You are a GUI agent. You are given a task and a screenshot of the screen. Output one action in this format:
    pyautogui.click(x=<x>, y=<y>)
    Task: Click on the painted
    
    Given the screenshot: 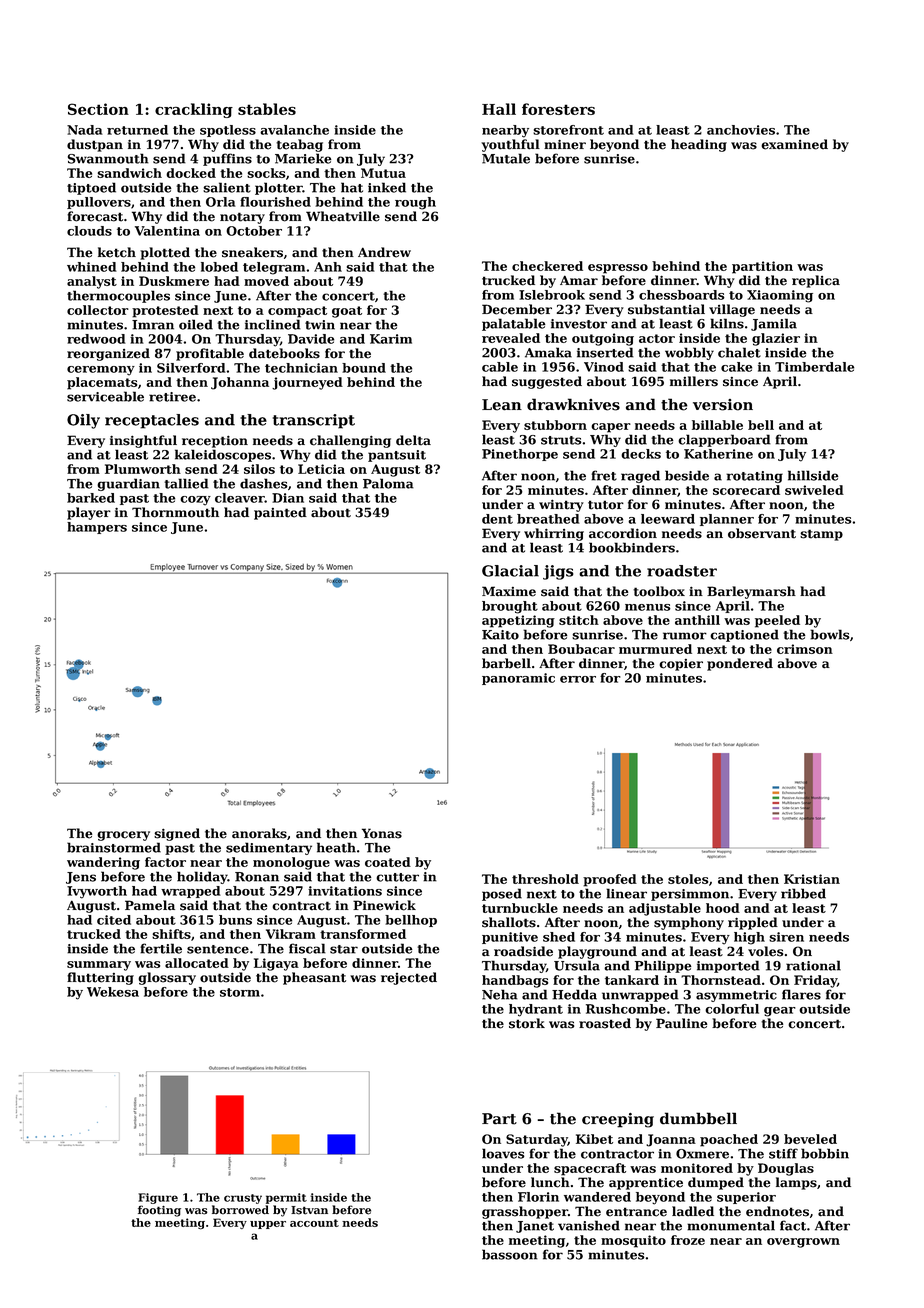 What is the action you would take?
    pyautogui.click(x=280, y=513)
